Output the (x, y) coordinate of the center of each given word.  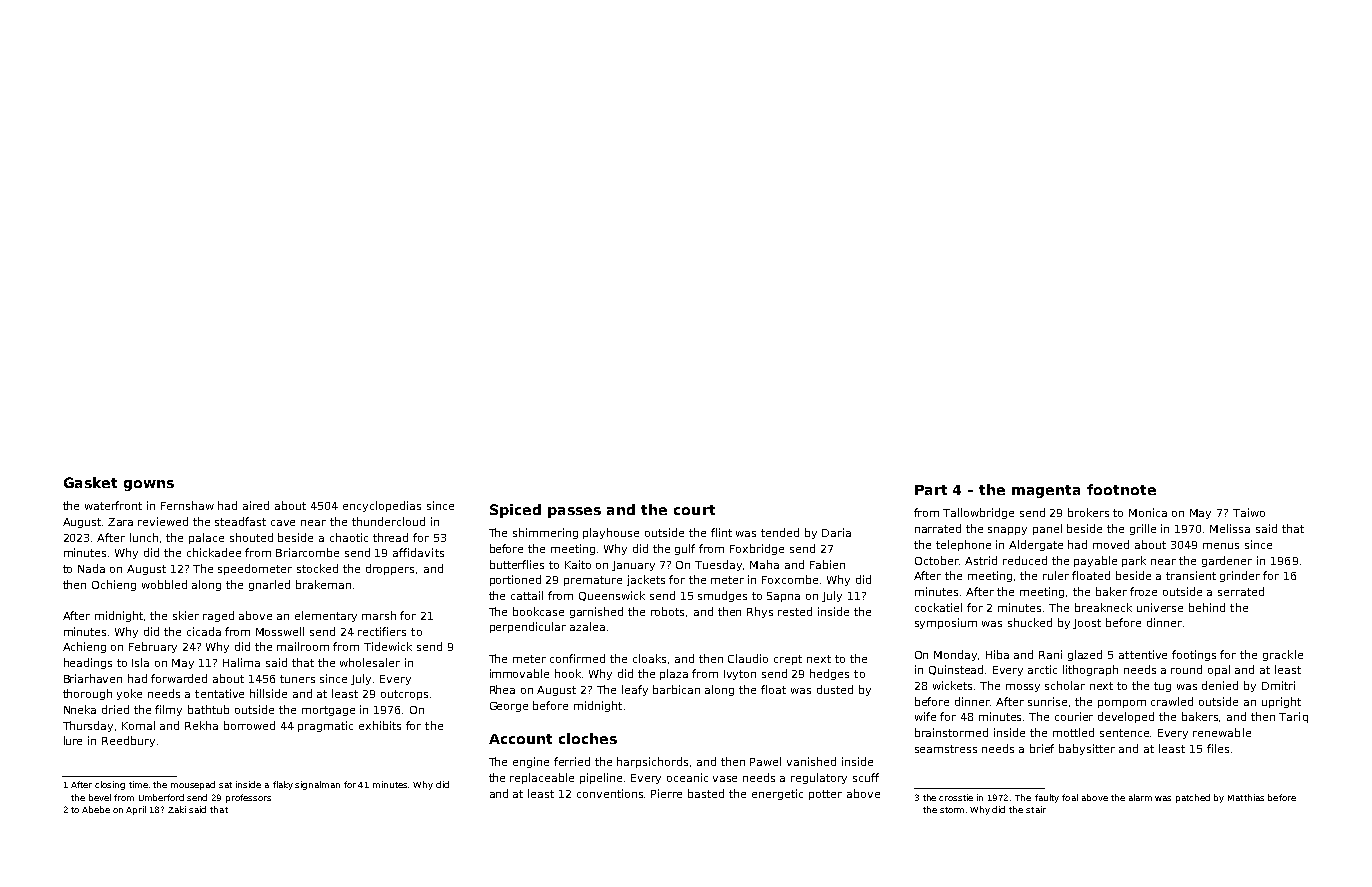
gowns (149, 485)
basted (706, 793)
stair (1036, 809)
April (136, 810)
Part (931, 490)
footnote (1121, 489)
